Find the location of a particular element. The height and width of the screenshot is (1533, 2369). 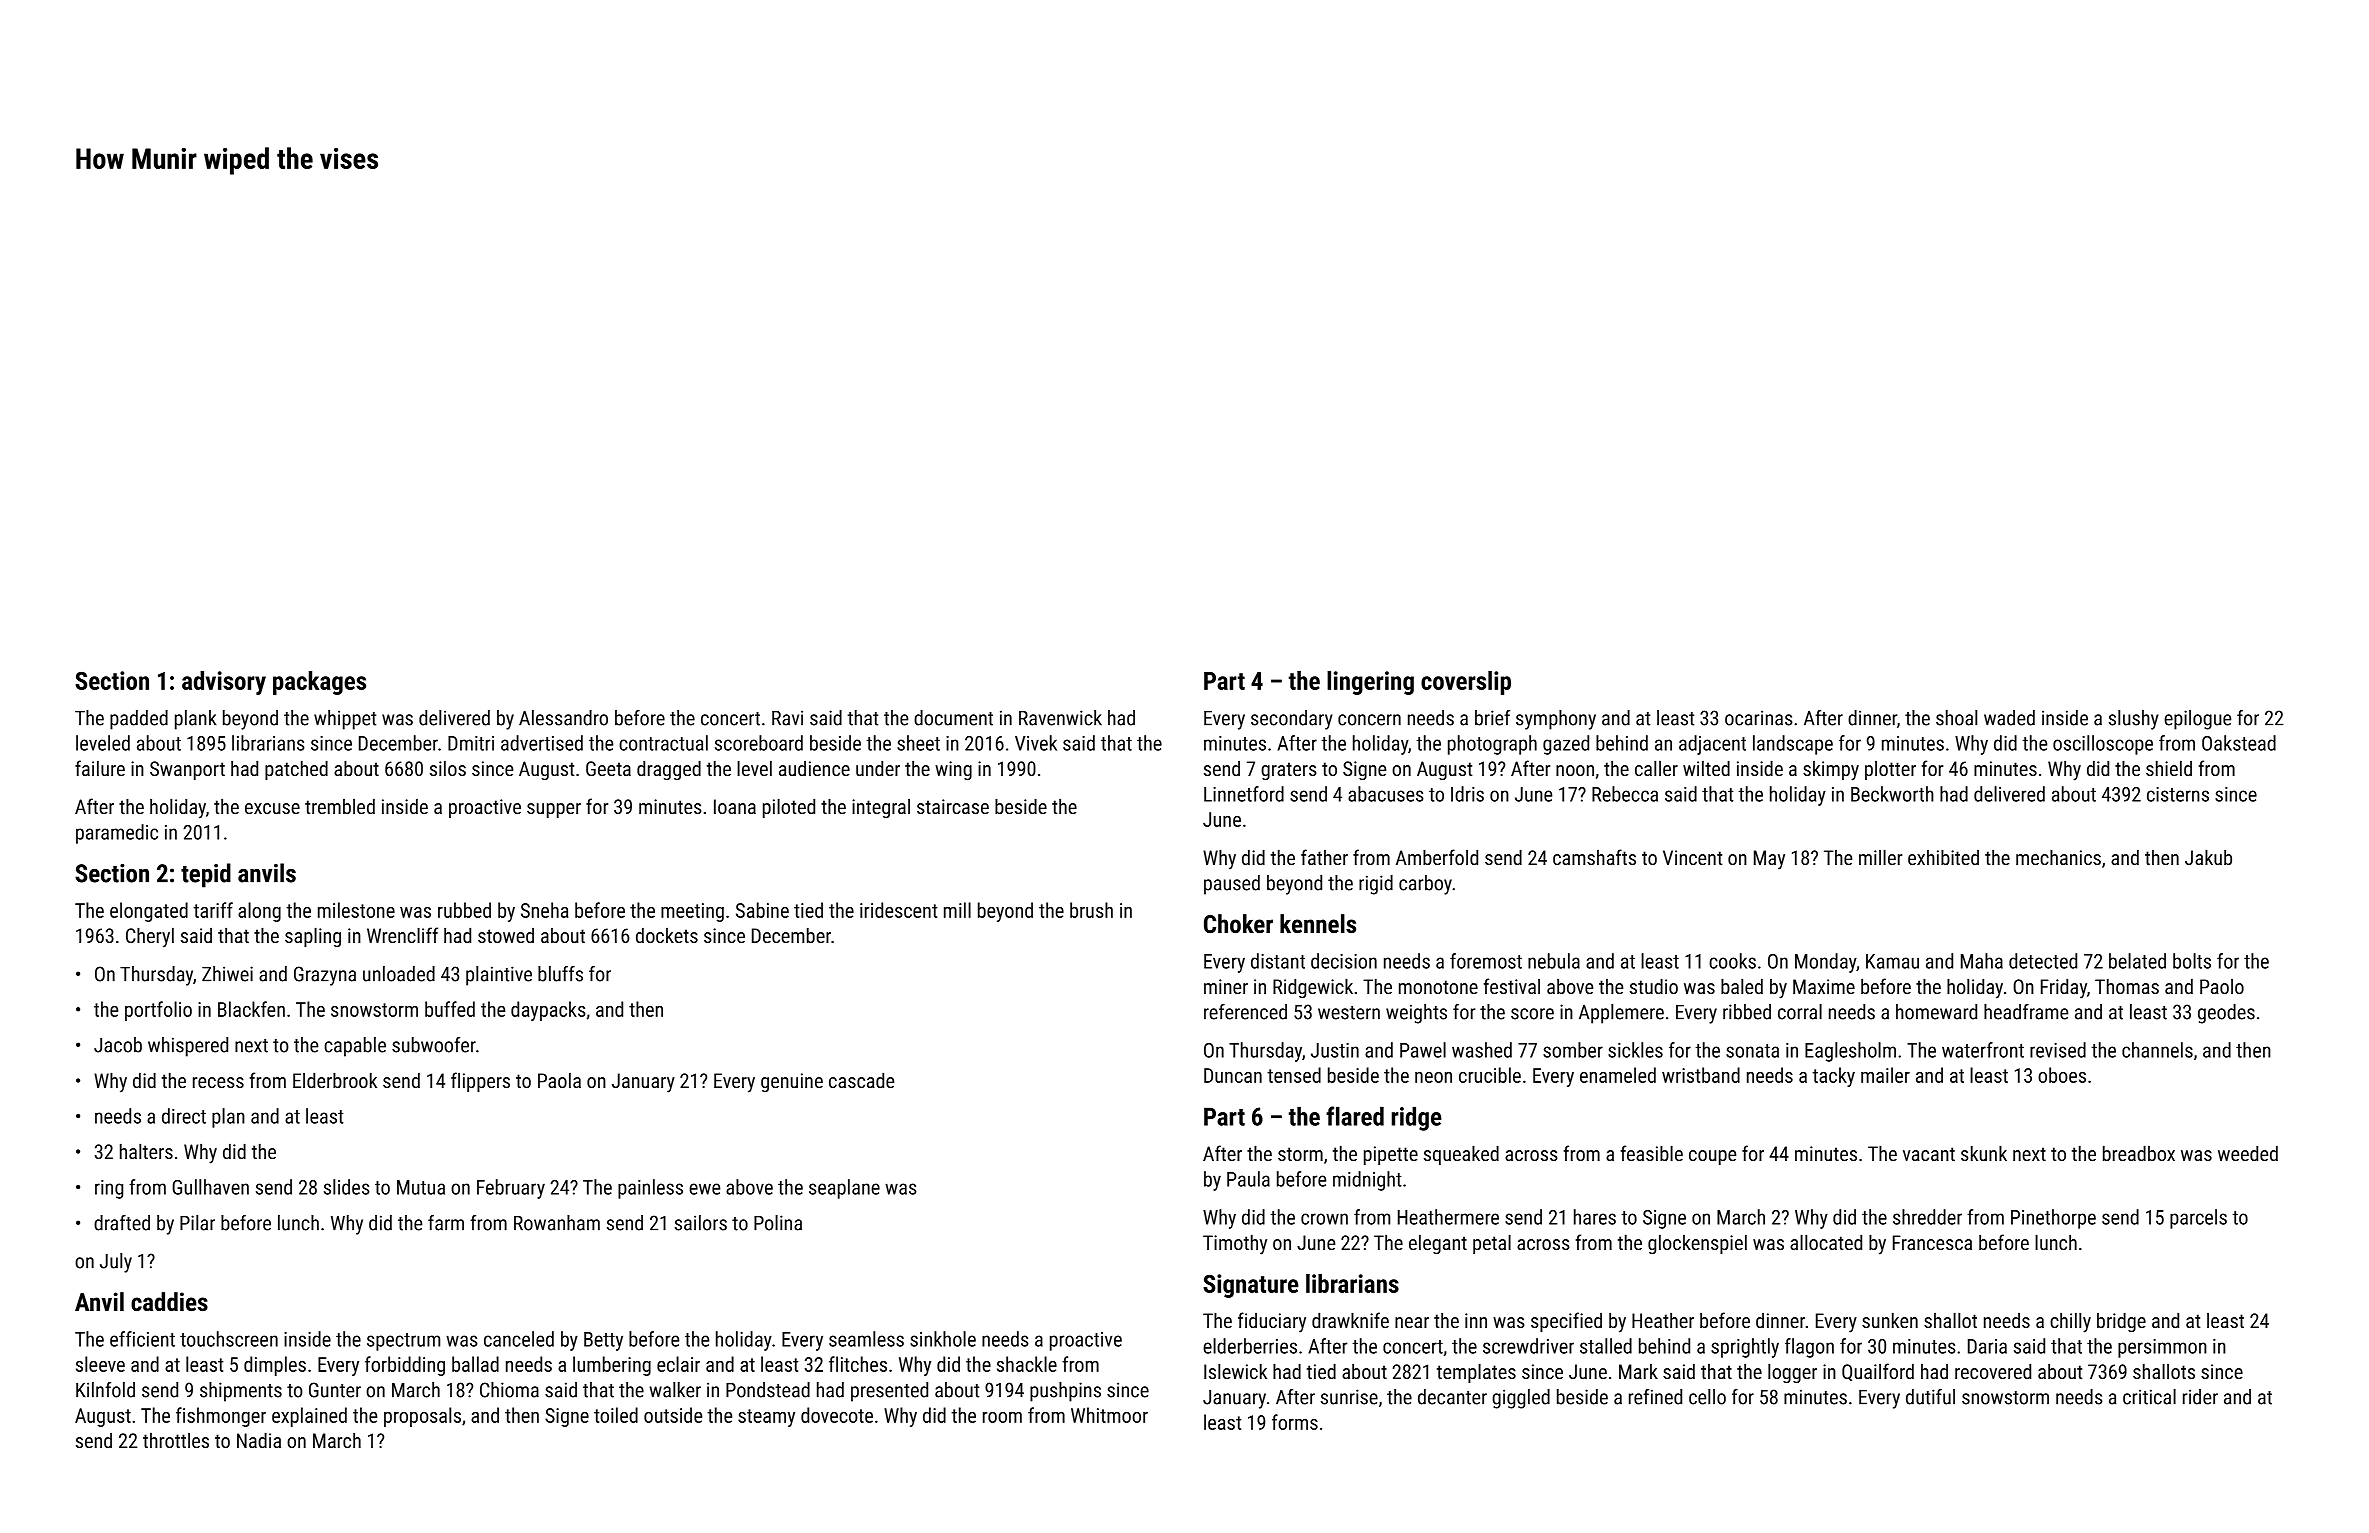

channels is located at coordinates (2157, 1050).
